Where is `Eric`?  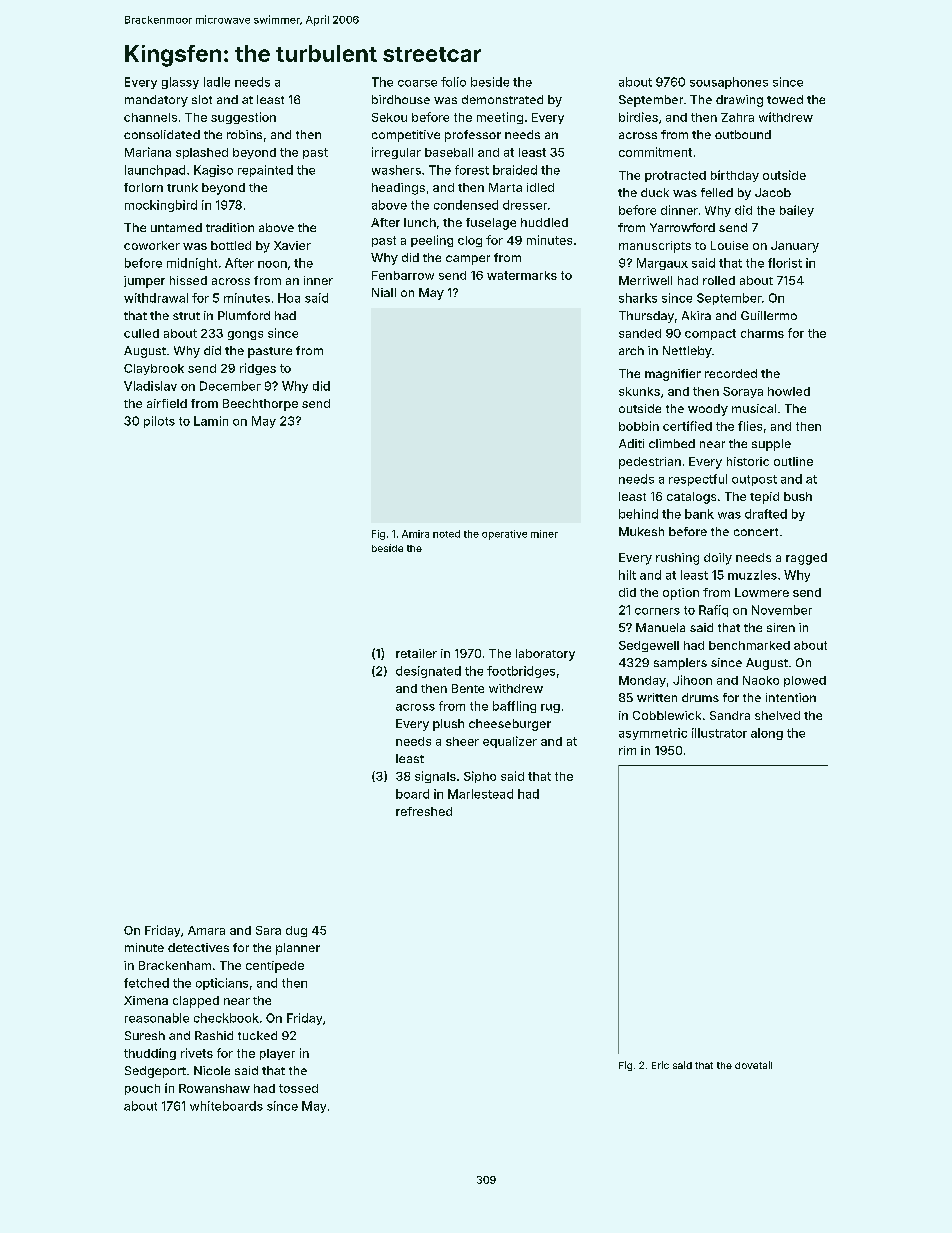
Eric is located at coordinates (660, 1065).
